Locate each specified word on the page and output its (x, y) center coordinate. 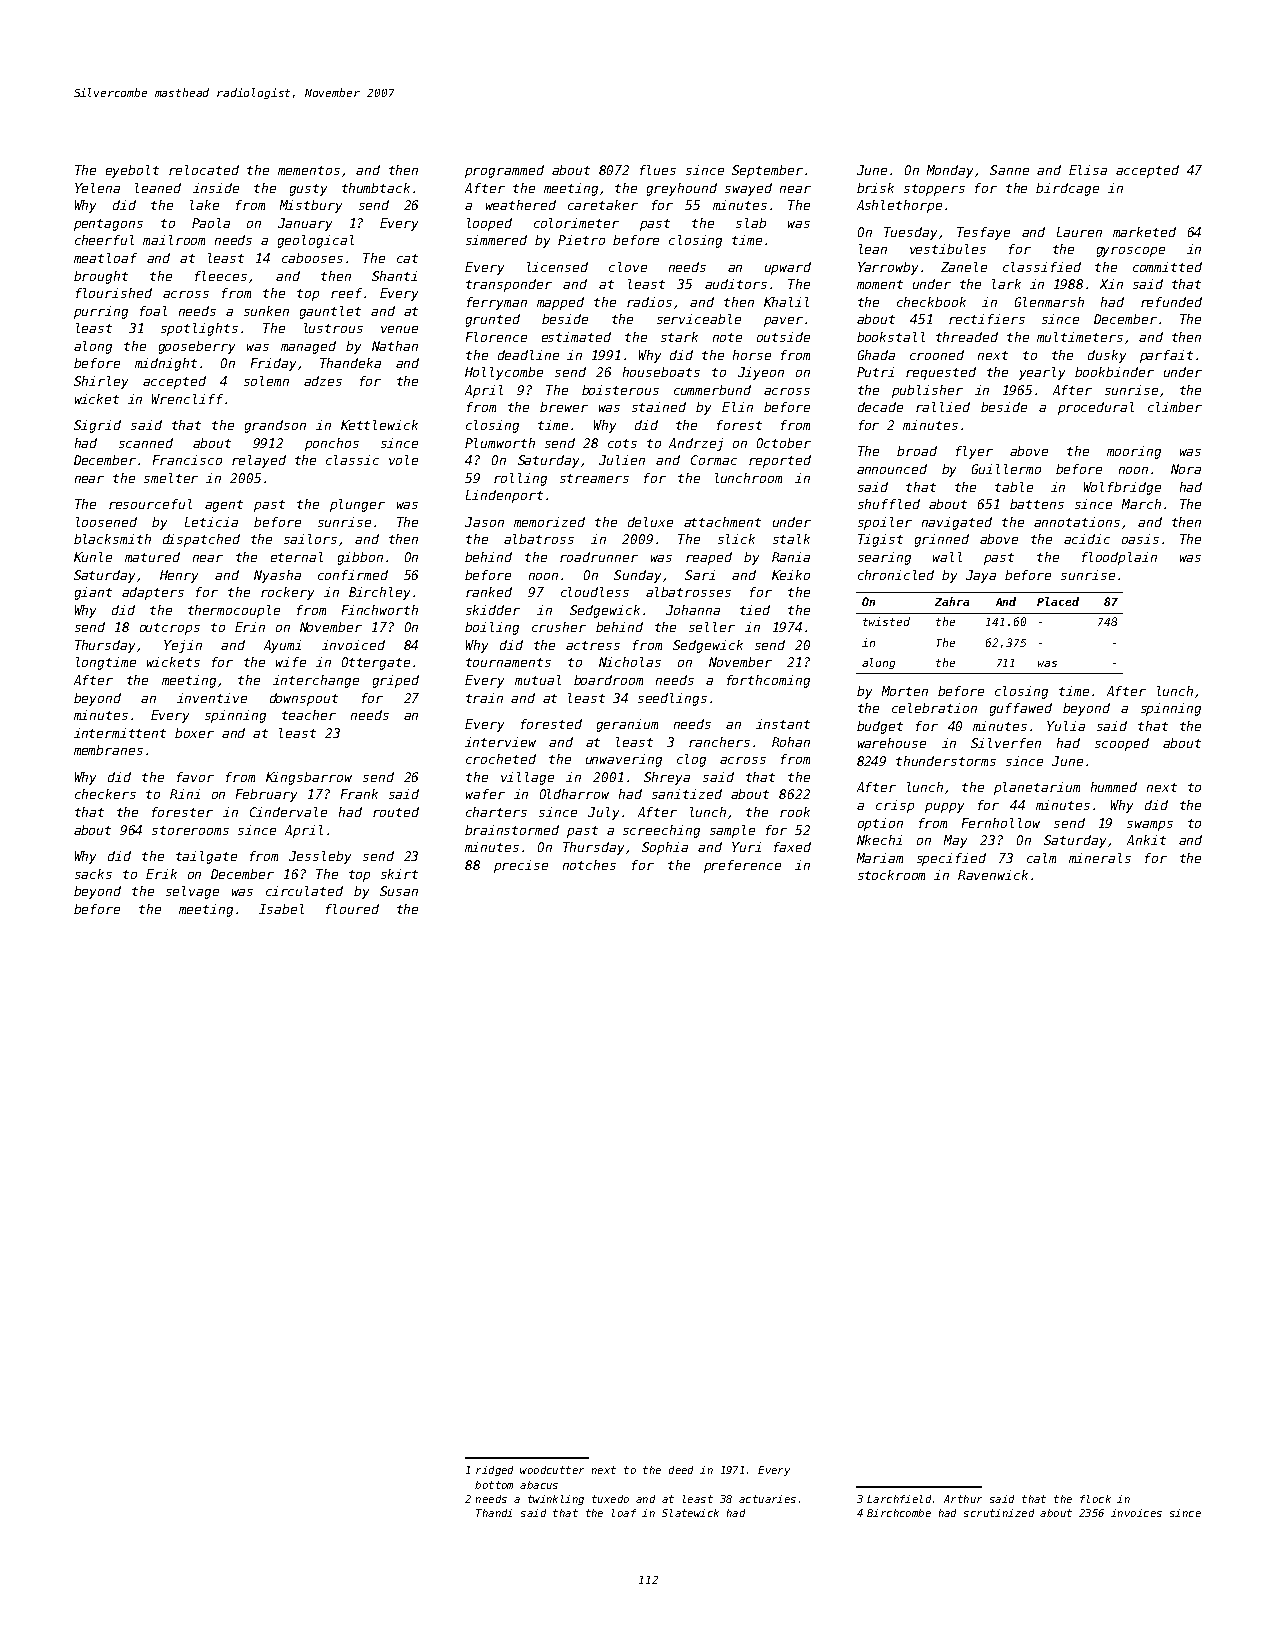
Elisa (1088, 170)
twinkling (556, 1500)
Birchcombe (899, 1513)
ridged (494, 1471)
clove (628, 267)
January (305, 224)
